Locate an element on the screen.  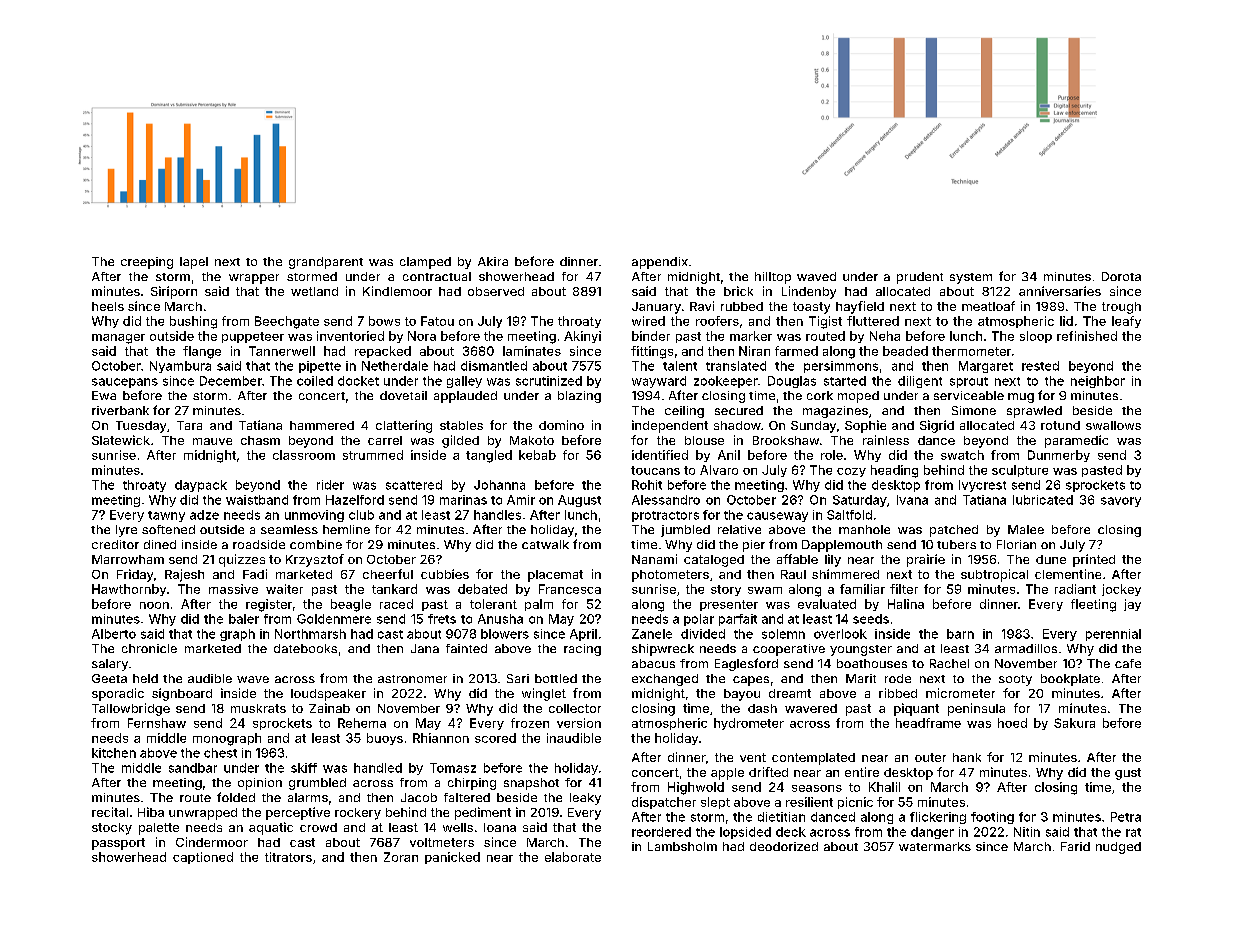
grandparent is located at coordinates (326, 263).
